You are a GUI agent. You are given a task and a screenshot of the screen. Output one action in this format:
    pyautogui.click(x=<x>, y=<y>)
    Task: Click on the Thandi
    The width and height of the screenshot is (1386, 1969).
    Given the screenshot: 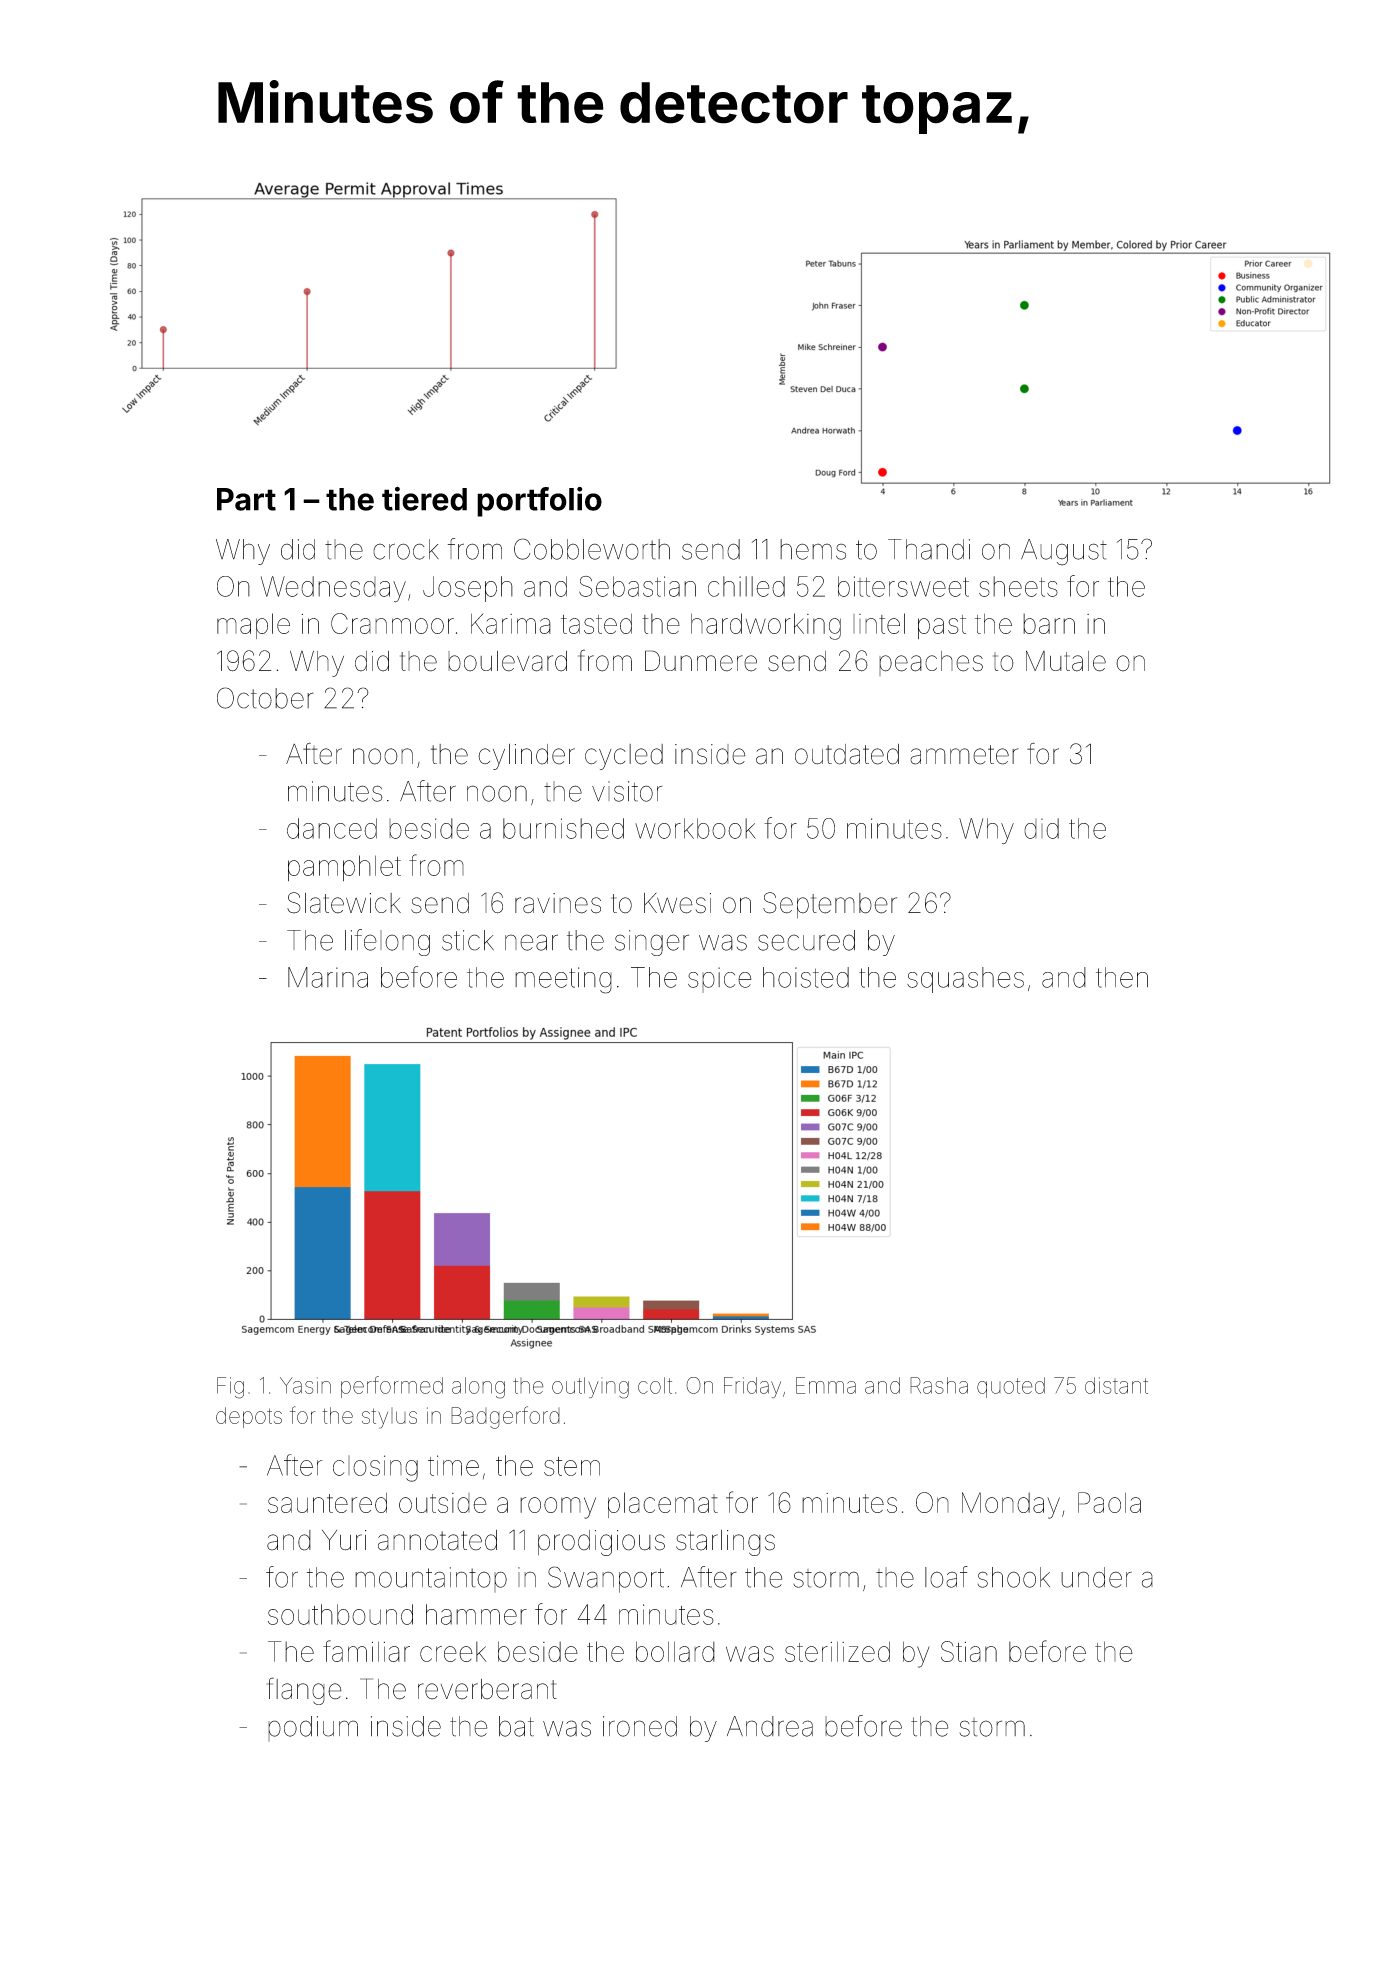 What is the action you would take?
    pyautogui.click(x=929, y=549)
